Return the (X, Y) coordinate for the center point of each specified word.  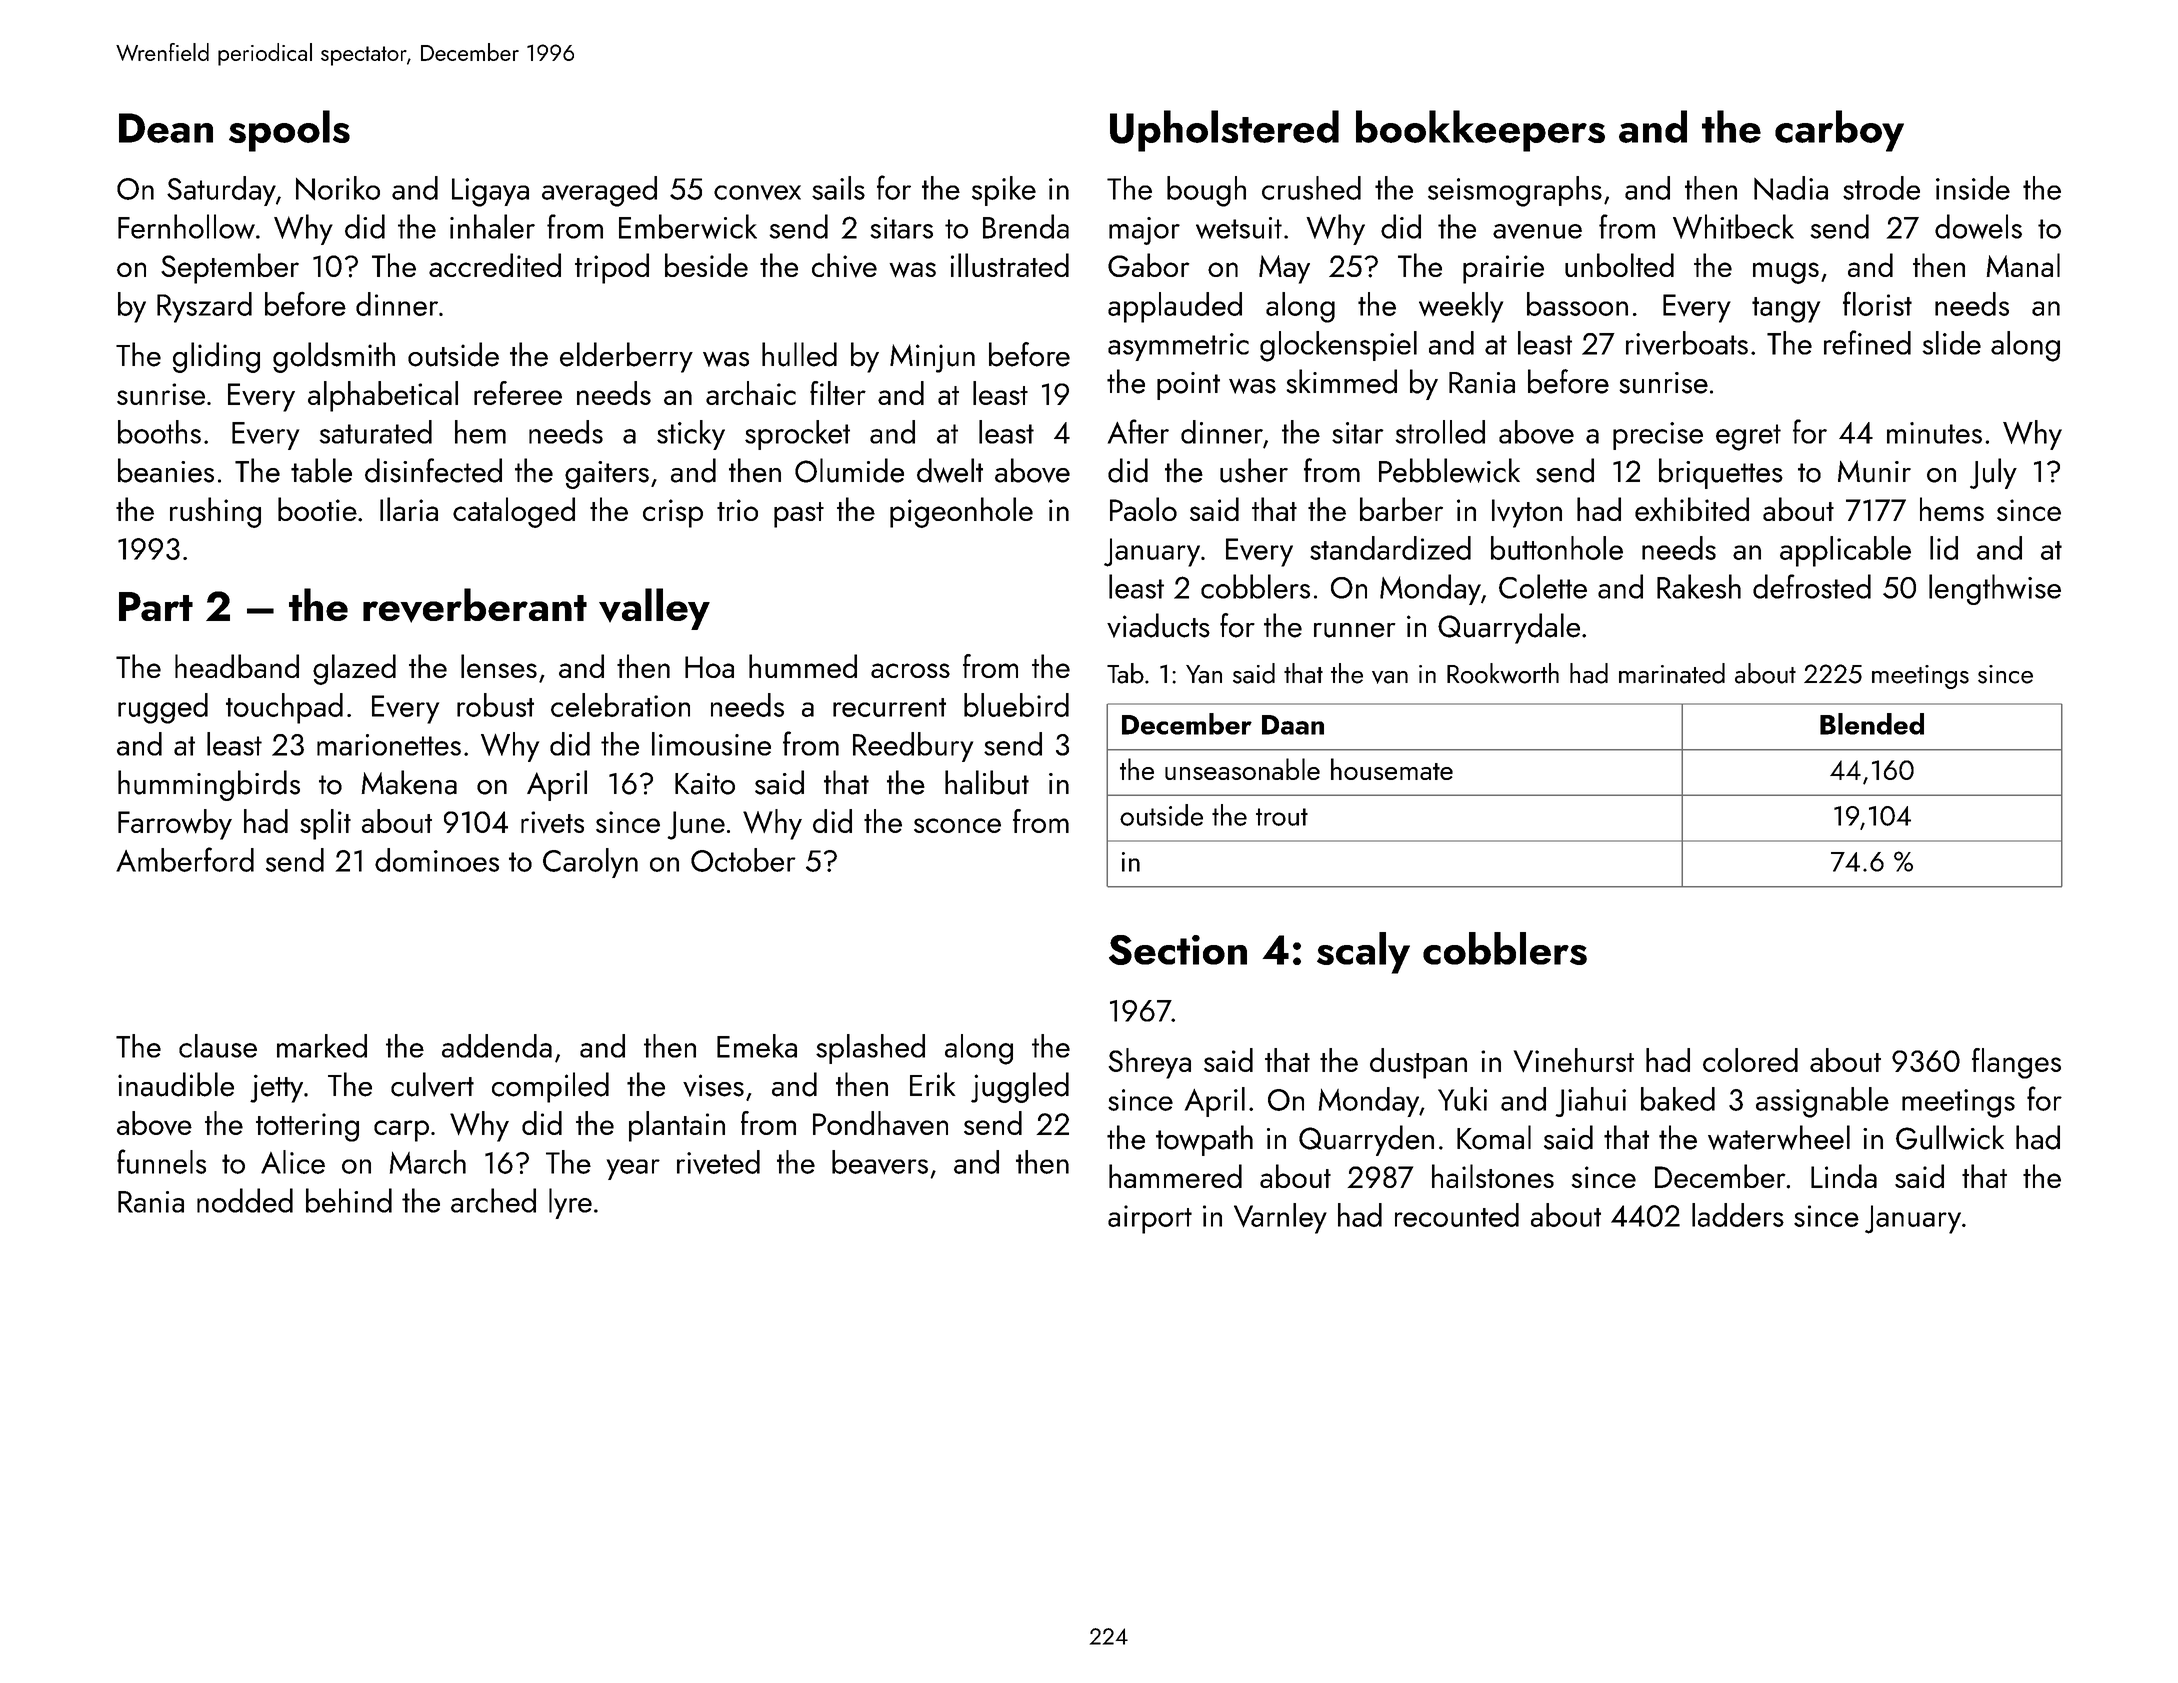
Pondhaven (880, 1123)
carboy (1839, 131)
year (633, 1169)
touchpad (284, 708)
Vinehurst (1574, 1060)
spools (289, 131)
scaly (1363, 953)
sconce (957, 825)
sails (838, 188)
